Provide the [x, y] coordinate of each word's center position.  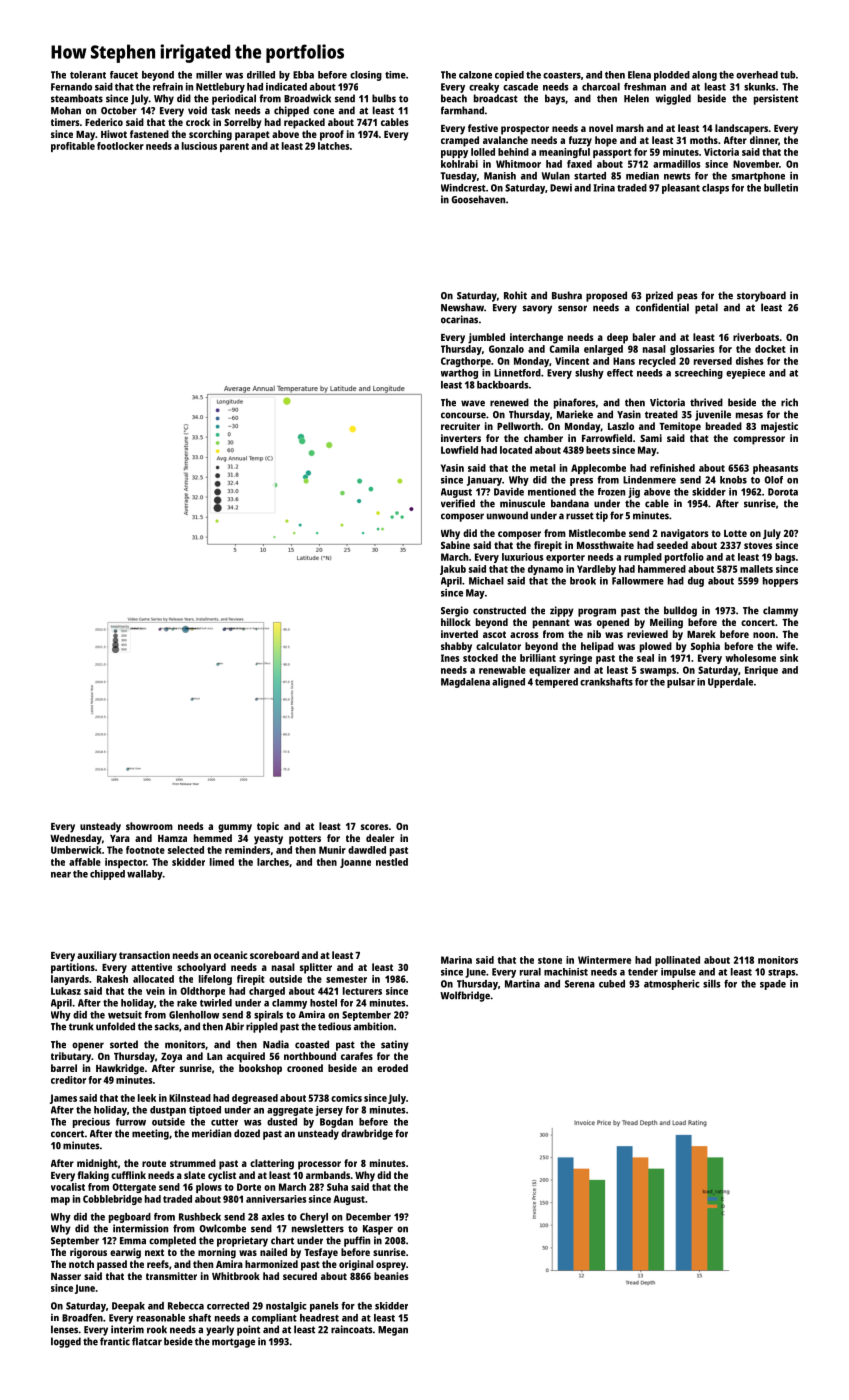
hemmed [213, 838]
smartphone [758, 177]
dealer [380, 838]
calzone [475, 75]
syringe [575, 659]
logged [66, 1342]
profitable [73, 147]
